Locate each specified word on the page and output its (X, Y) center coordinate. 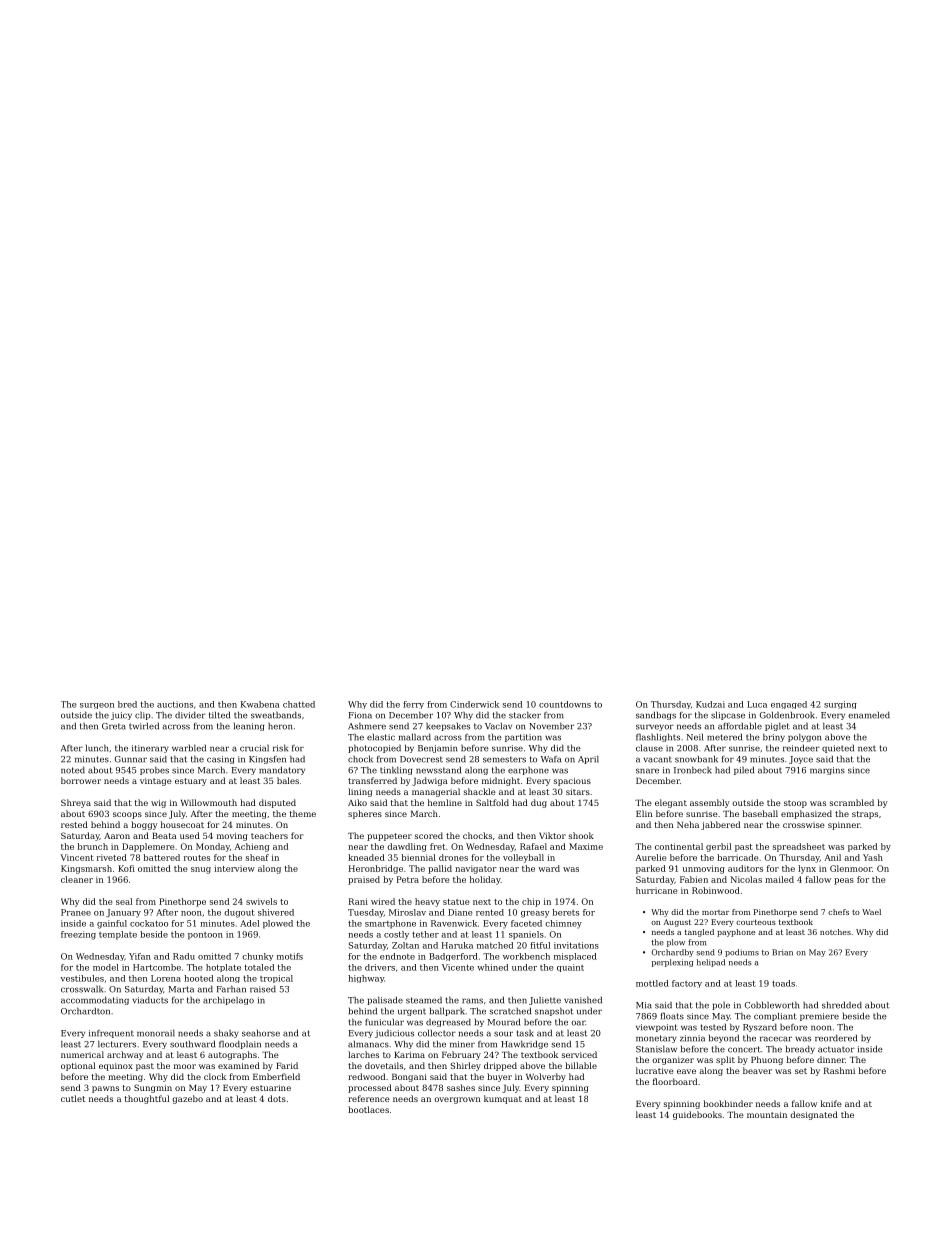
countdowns (565, 704)
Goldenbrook (787, 715)
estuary (191, 782)
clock (215, 1076)
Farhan (231, 989)
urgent (412, 1012)
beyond (724, 1038)
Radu (184, 956)
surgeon (97, 706)
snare (647, 771)
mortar (715, 912)
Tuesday (366, 913)
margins (827, 771)
